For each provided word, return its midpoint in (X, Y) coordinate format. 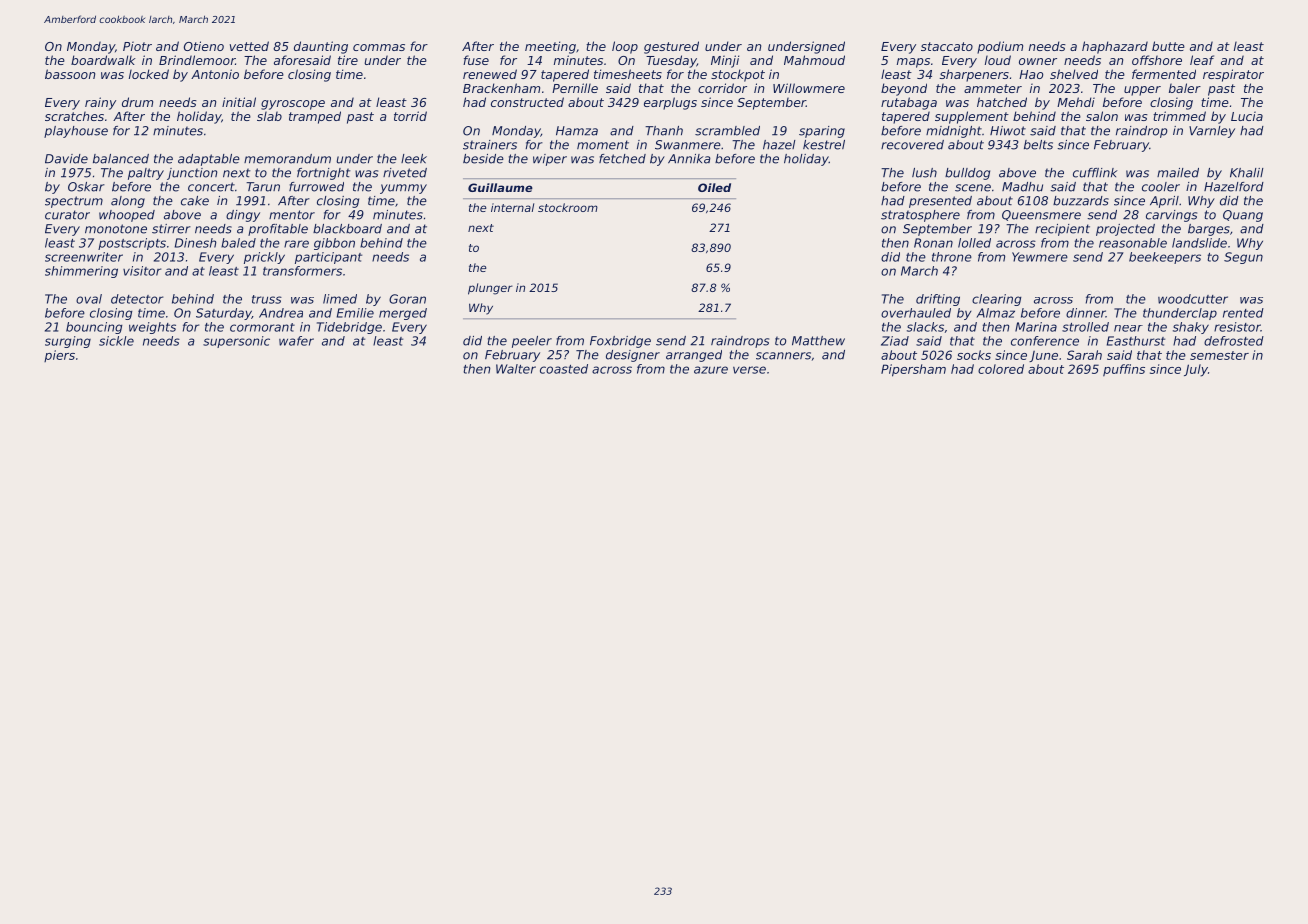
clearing (997, 300)
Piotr (137, 46)
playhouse (76, 132)
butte (1168, 46)
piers (59, 356)
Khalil (1247, 173)
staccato (947, 46)
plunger (490, 289)
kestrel (824, 145)
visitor (142, 271)
